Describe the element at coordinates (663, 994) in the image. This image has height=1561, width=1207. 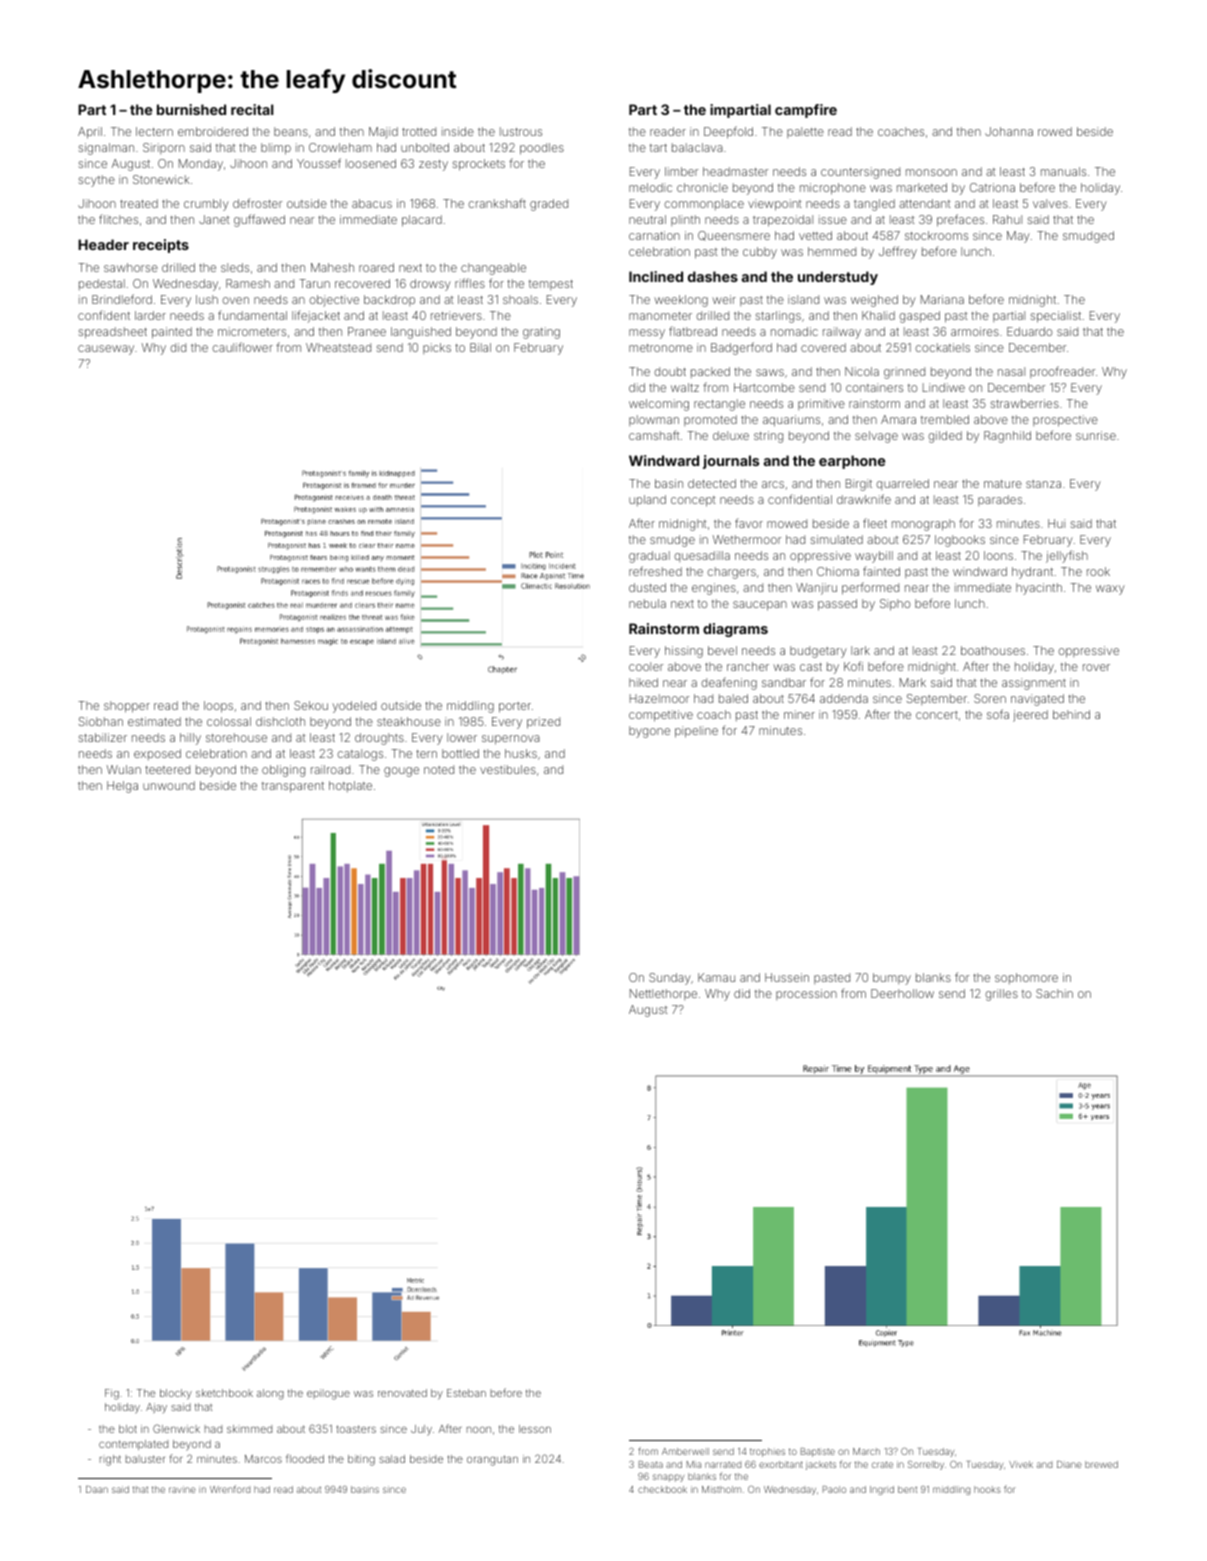
I see `Nettlethorpe` at that location.
